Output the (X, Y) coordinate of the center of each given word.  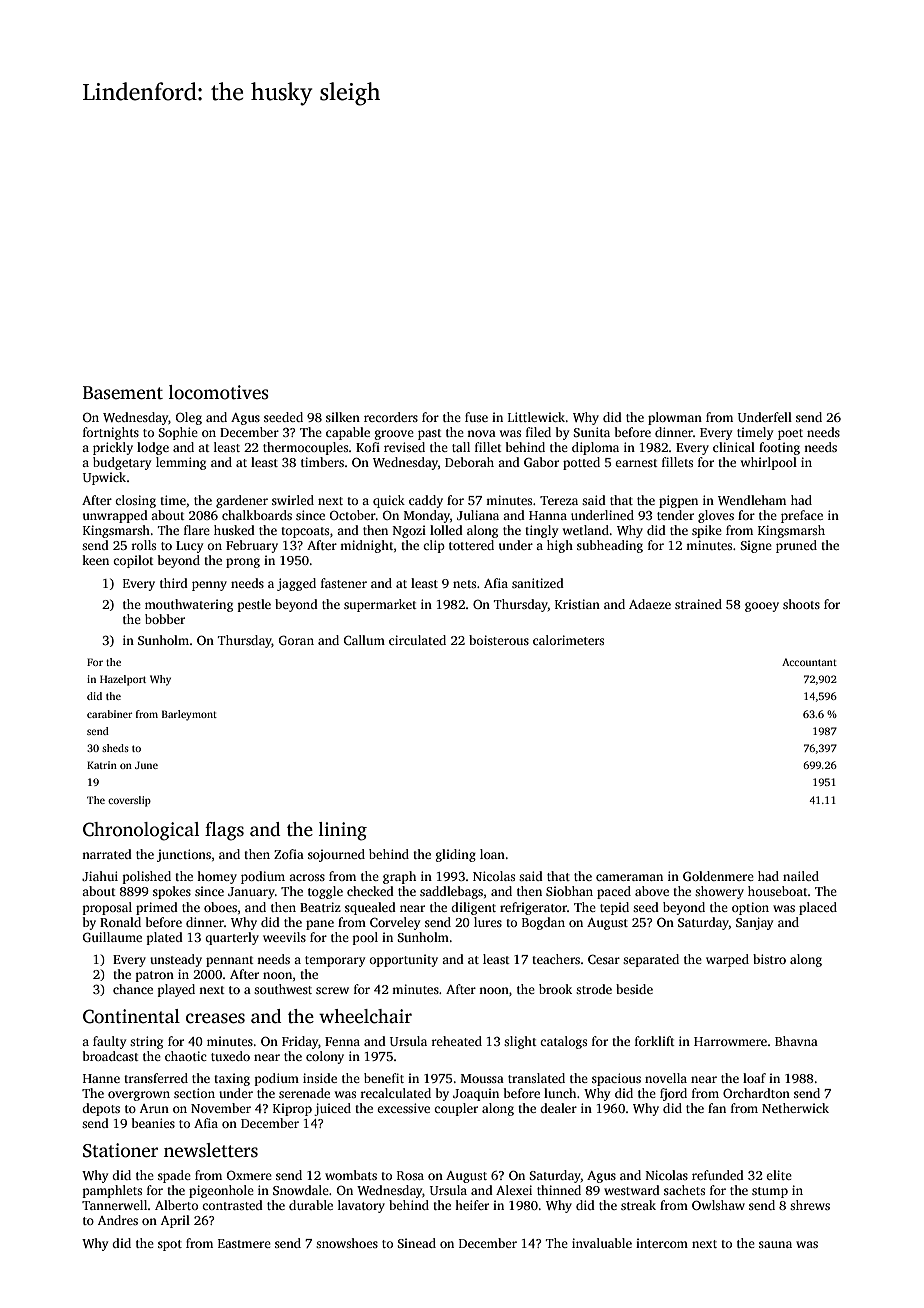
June (146, 765)
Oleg (189, 418)
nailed (801, 876)
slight (520, 1042)
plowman (675, 418)
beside (634, 989)
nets (464, 584)
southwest (283, 989)
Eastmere (244, 1243)
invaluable (602, 1243)
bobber (165, 619)
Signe (756, 546)
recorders (391, 417)
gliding (456, 855)
